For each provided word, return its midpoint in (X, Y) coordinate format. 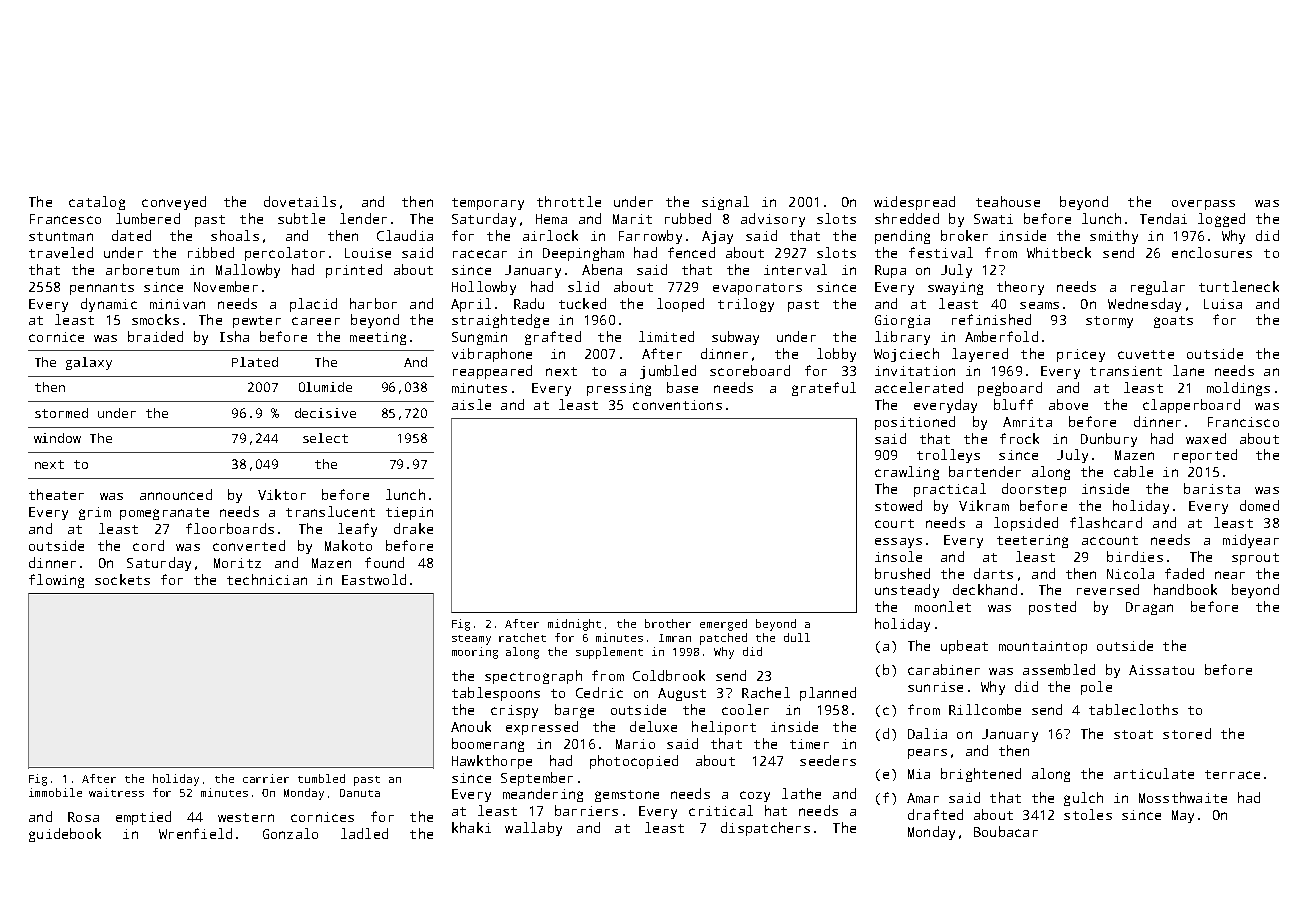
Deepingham (583, 254)
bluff (1013, 404)
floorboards (230, 528)
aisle (471, 404)
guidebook (65, 835)
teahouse (1008, 201)
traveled (61, 252)
